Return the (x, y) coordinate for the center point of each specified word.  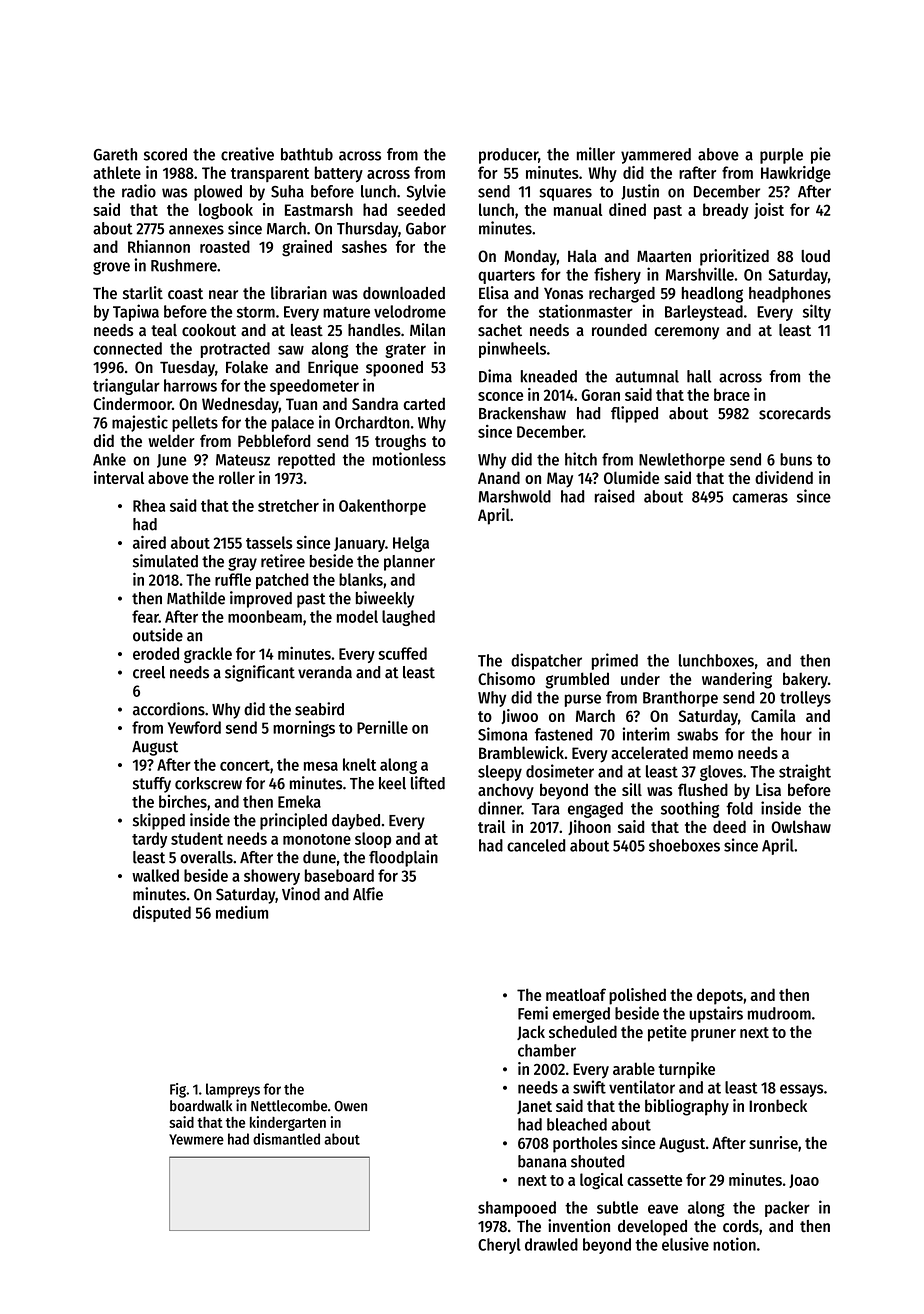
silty (817, 312)
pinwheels (512, 349)
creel (149, 672)
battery (339, 174)
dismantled (286, 1139)
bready (726, 211)
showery (272, 877)
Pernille (382, 727)
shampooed (517, 1209)
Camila (773, 715)
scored (165, 154)
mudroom (779, 1013)
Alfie (368, 894)
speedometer (314, 387)
